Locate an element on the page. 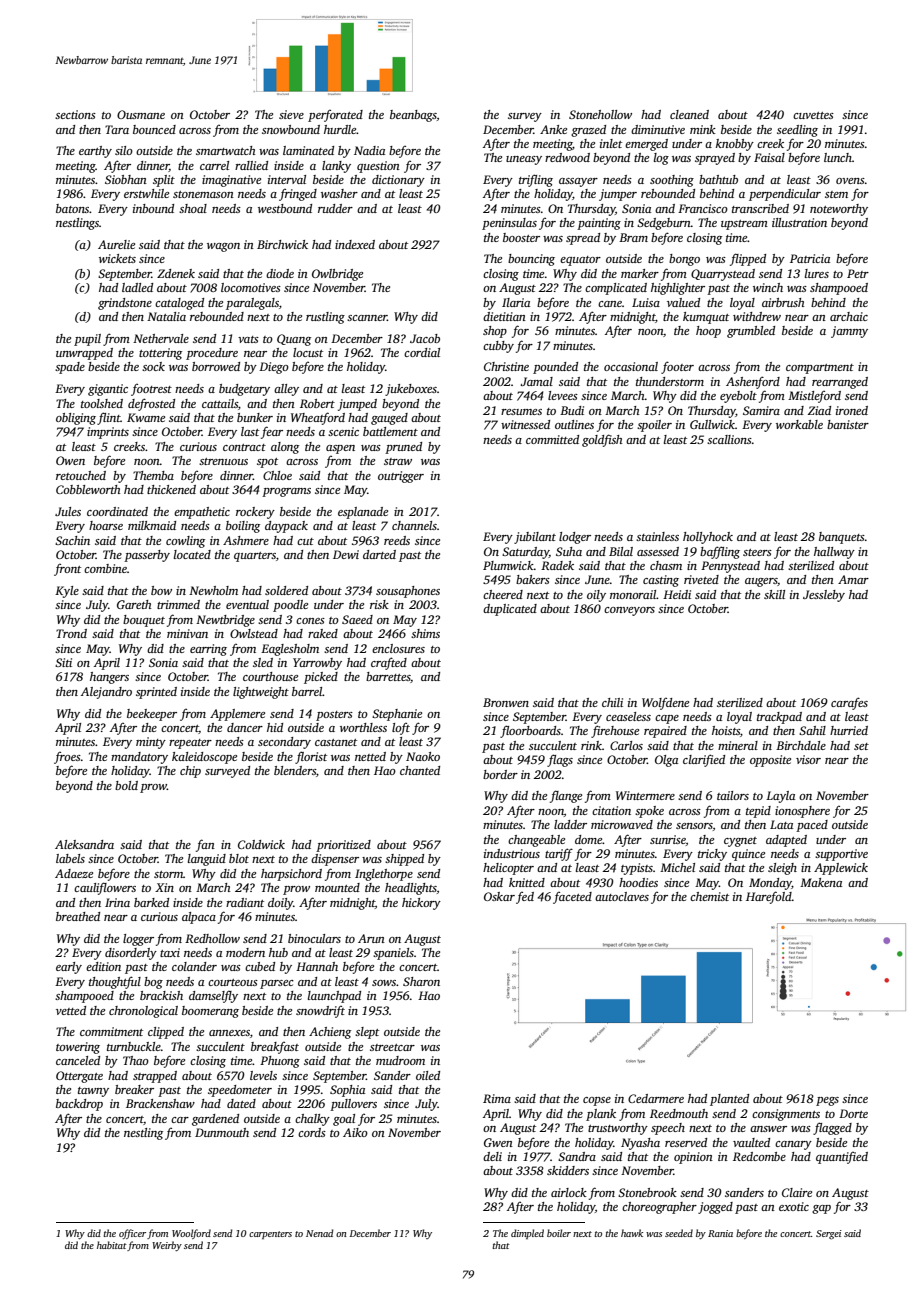  Robert is located at coordinates (317, 403).
